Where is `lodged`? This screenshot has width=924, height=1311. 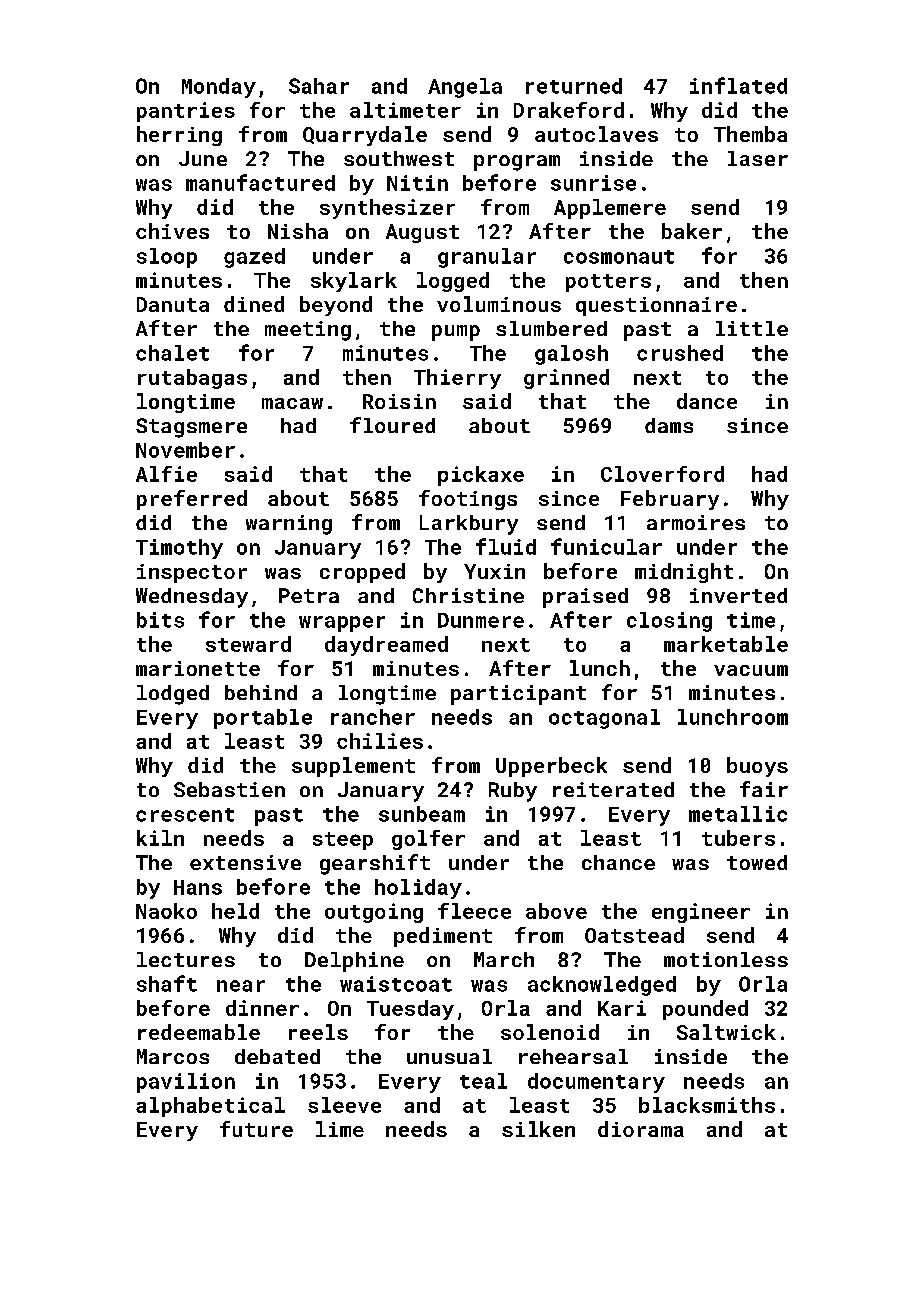
lodged is located at coordinates (173, 695).
